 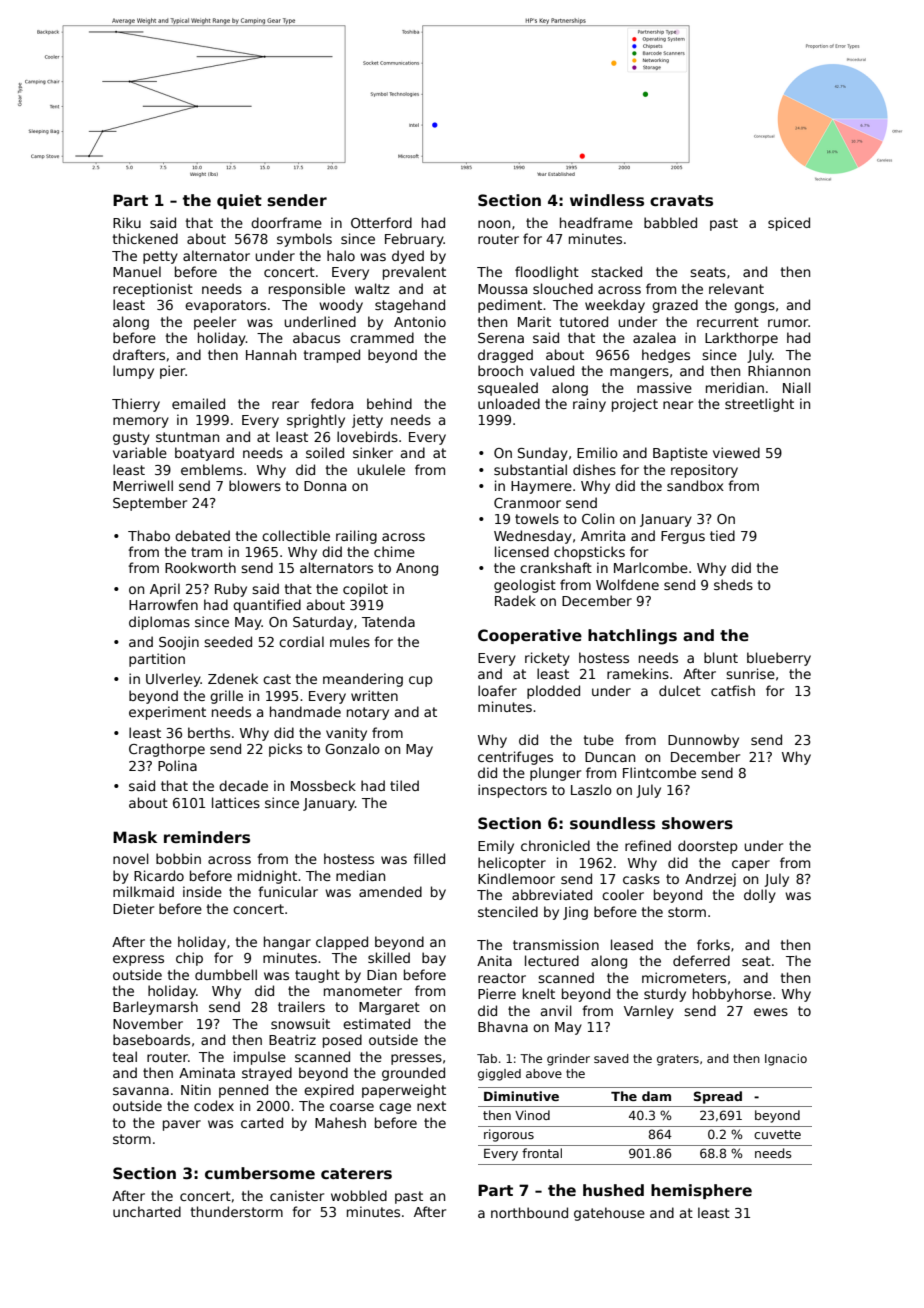 I want to click on towels, so click(x=537, y=518).
